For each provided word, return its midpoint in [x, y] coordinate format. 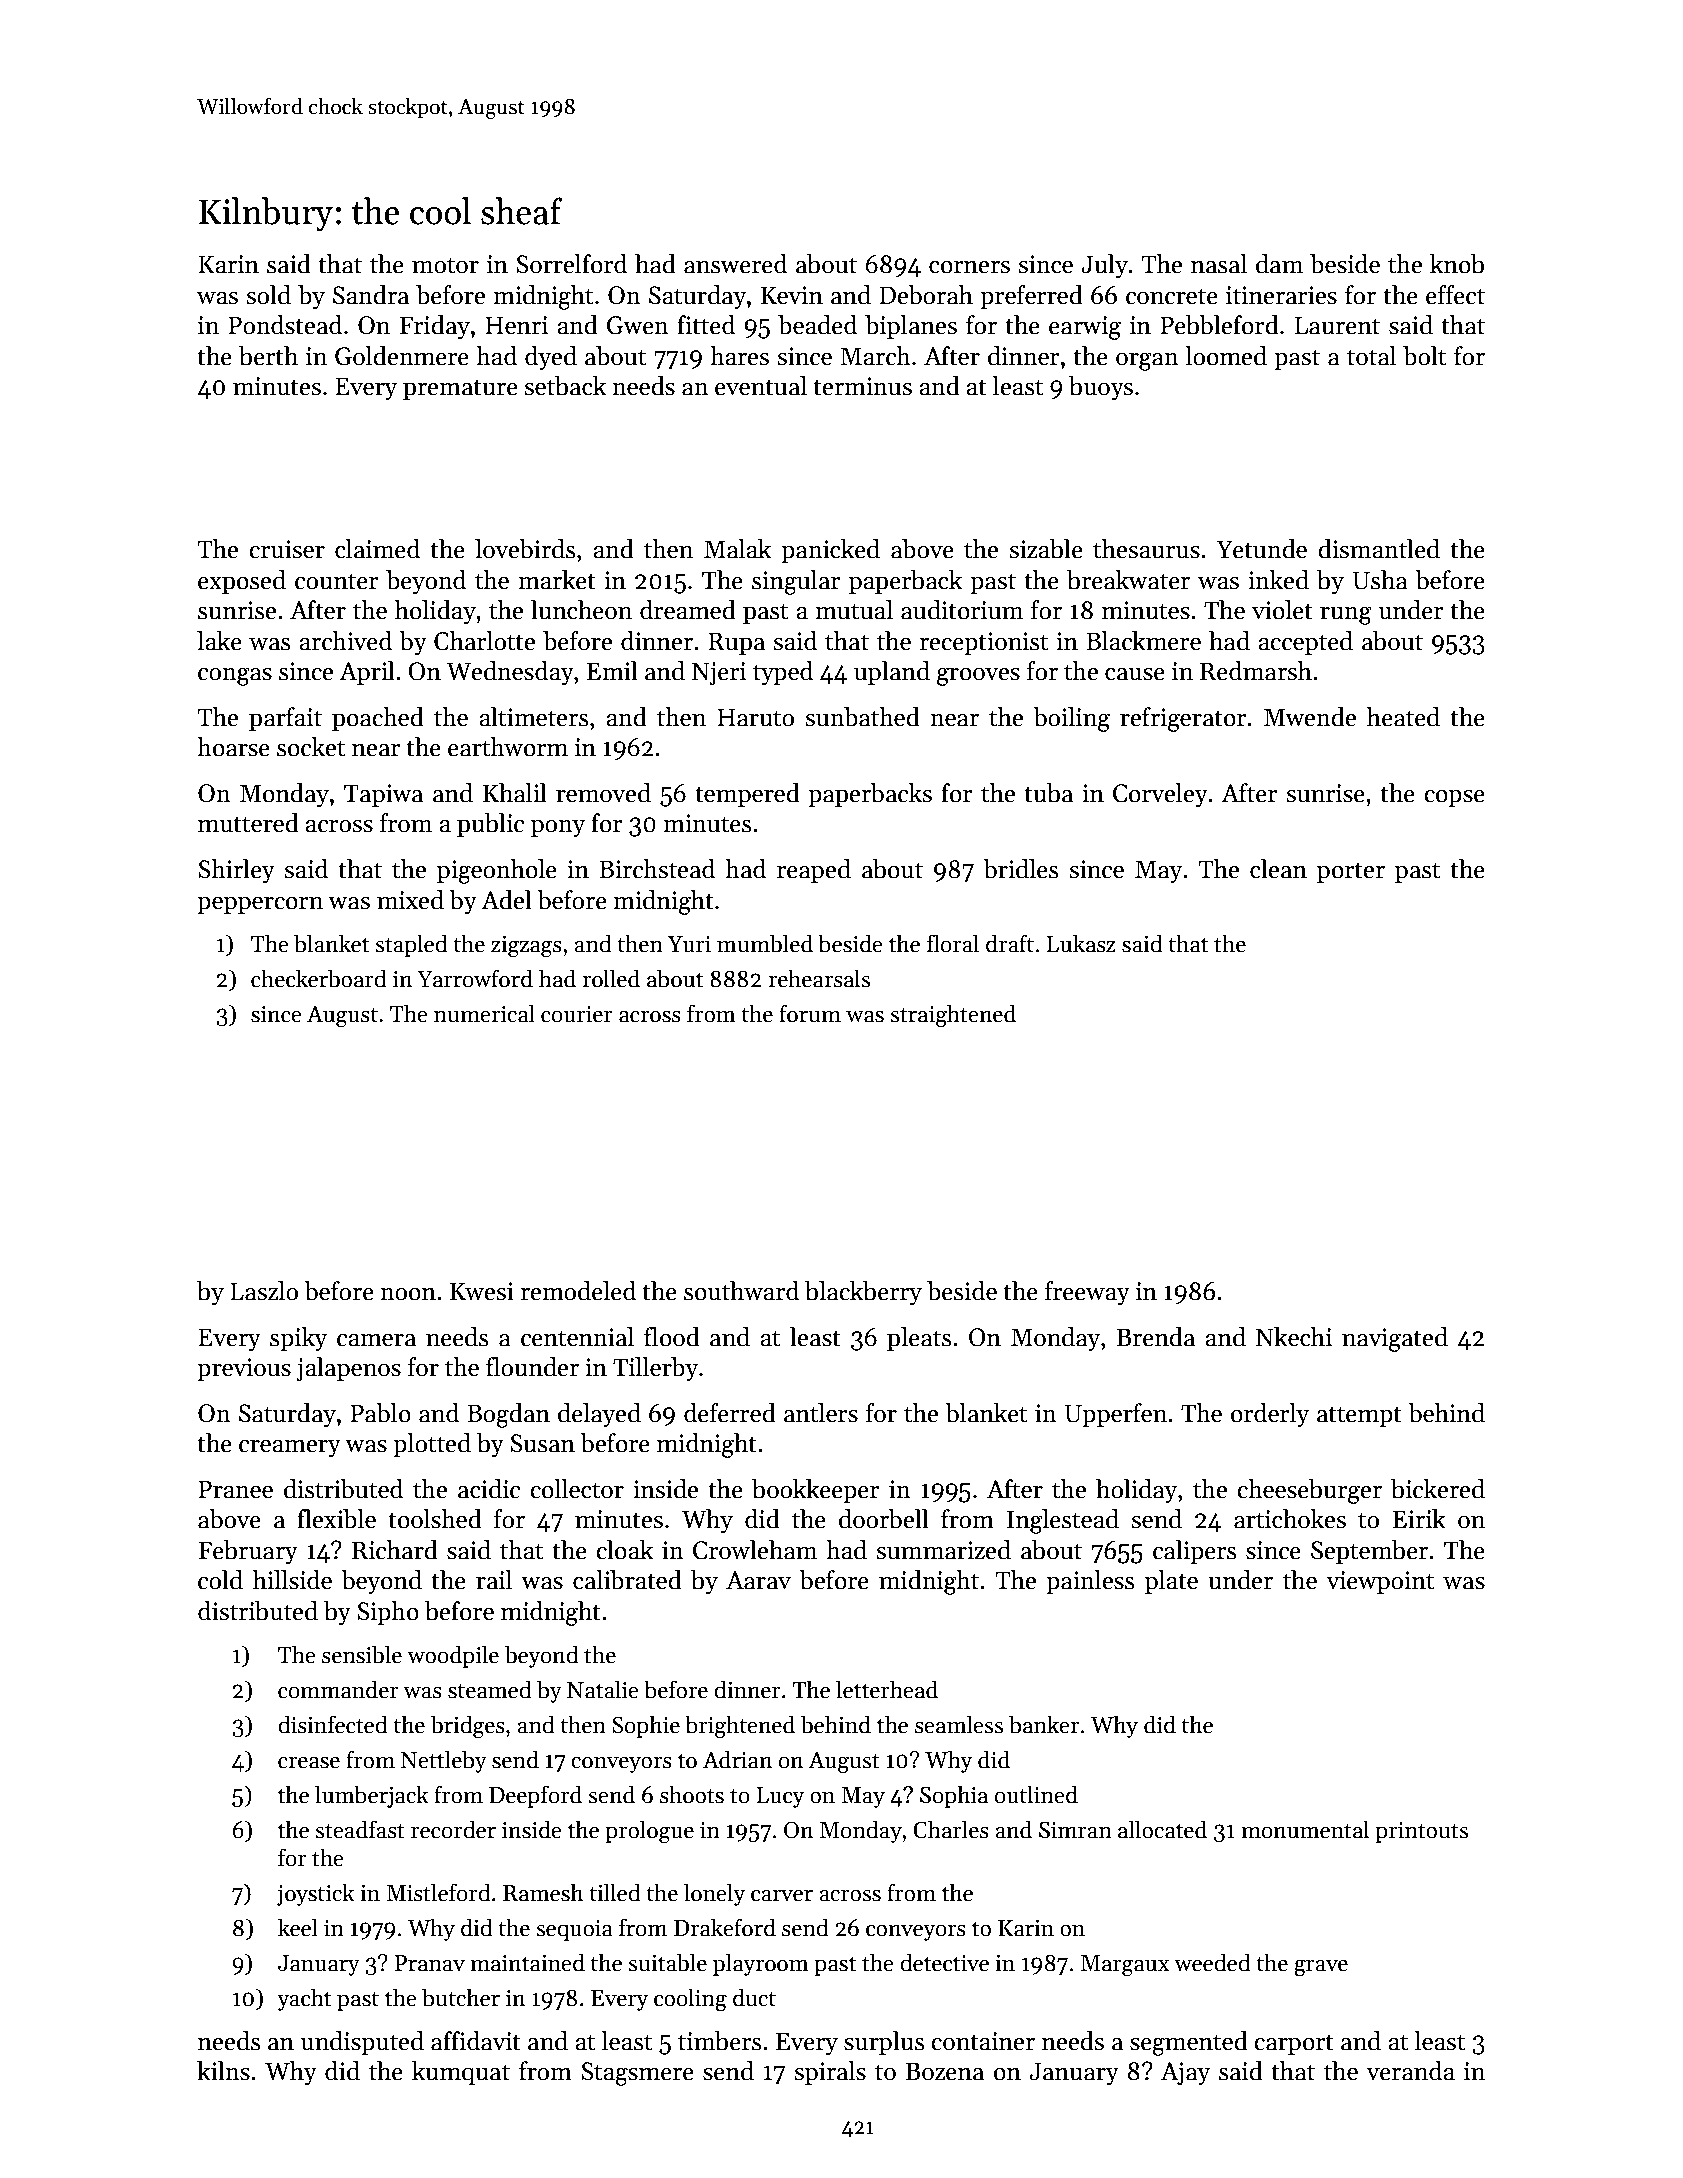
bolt [1424, 356]
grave [1321, 1968]
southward [741, 1291]
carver [782, 1896]
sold [268, 295]
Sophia [954, 1796]
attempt [1359, 1416]
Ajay [1185, 2073]
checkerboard [319, 978]
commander [338, 1689]
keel [298, 1927]
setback [565, 386]
